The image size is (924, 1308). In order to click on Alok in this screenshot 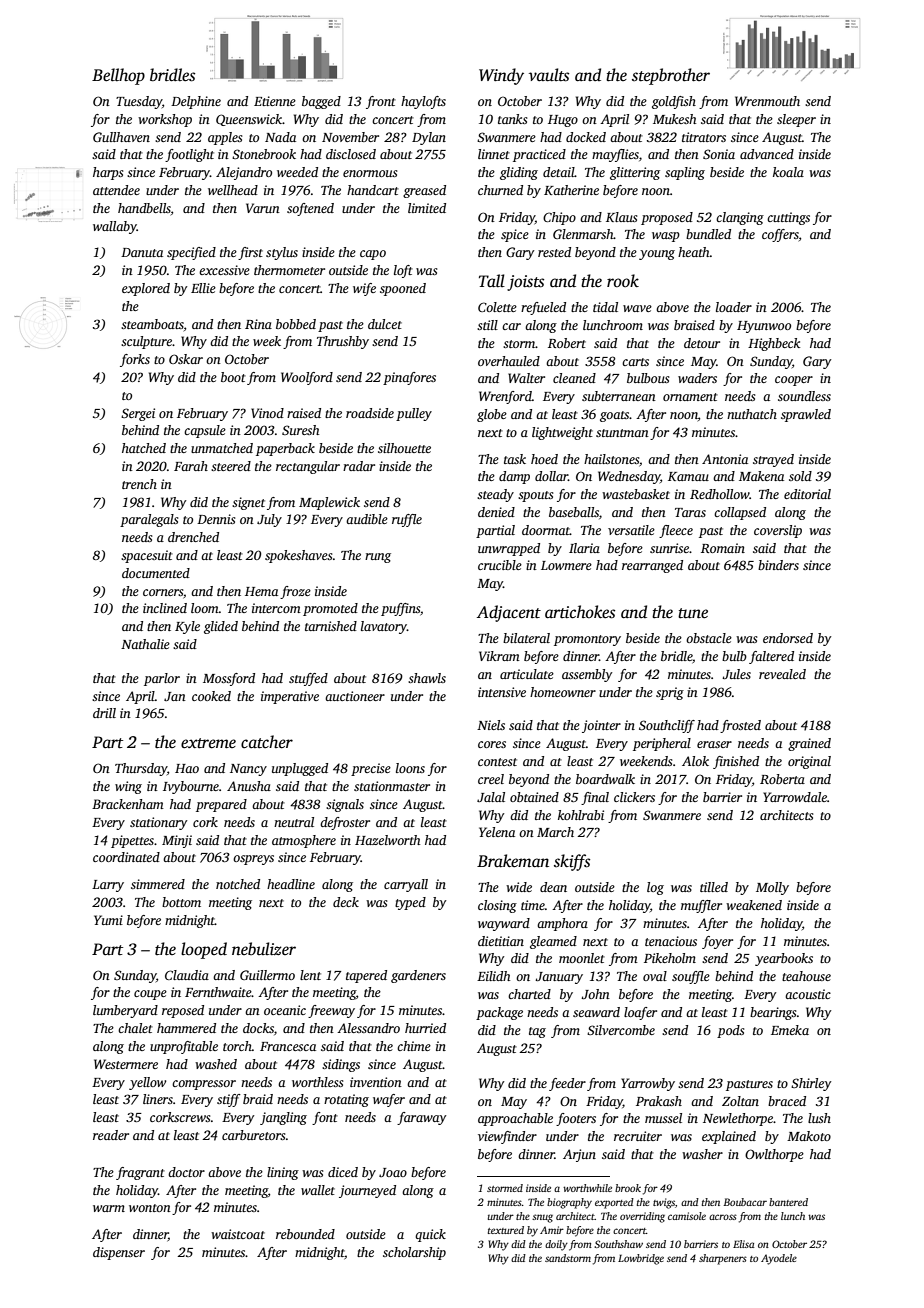, I will do `click(695, 761)`.
